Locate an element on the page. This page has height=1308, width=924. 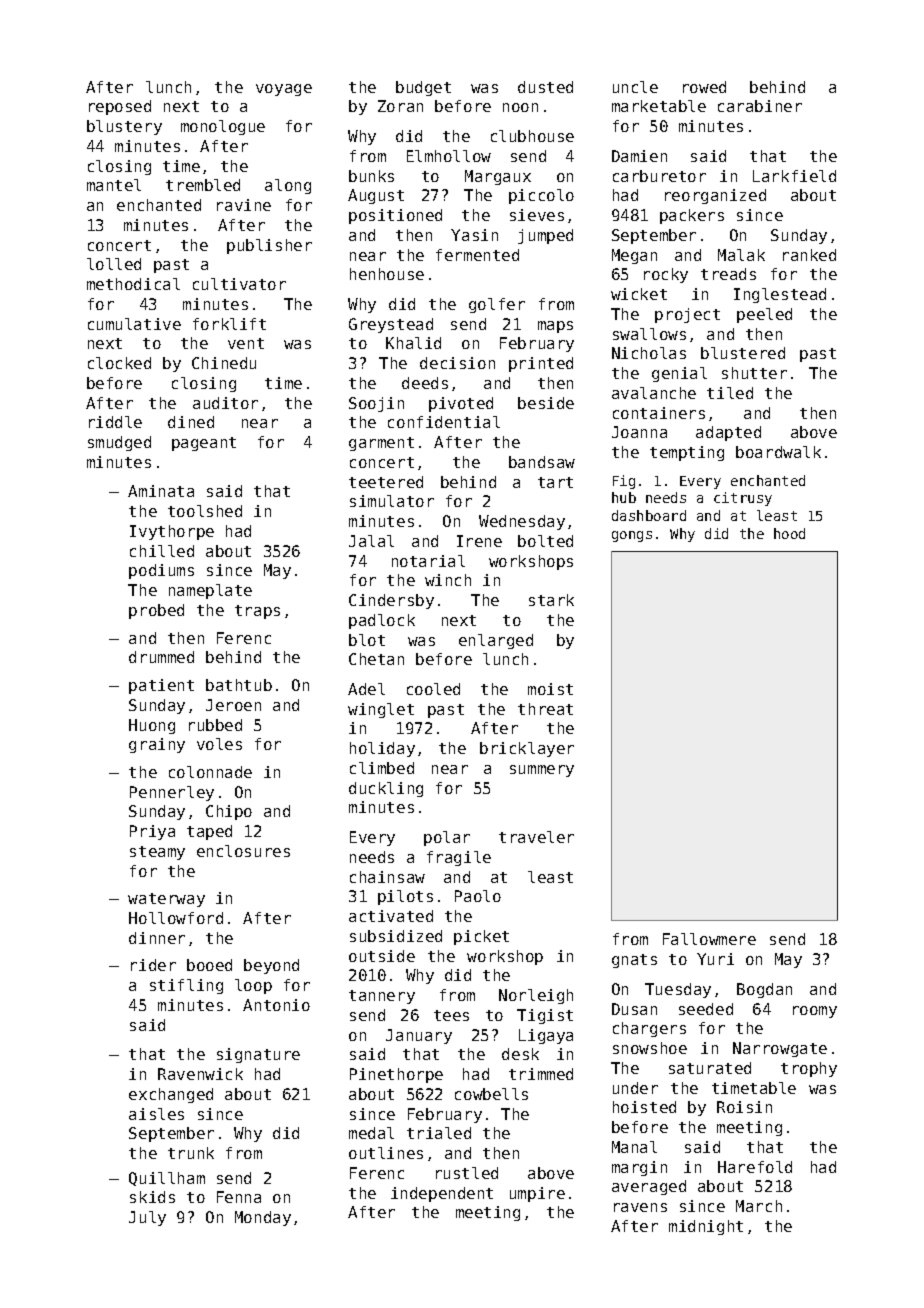
outlines is located at coordinates (386, 1153).
